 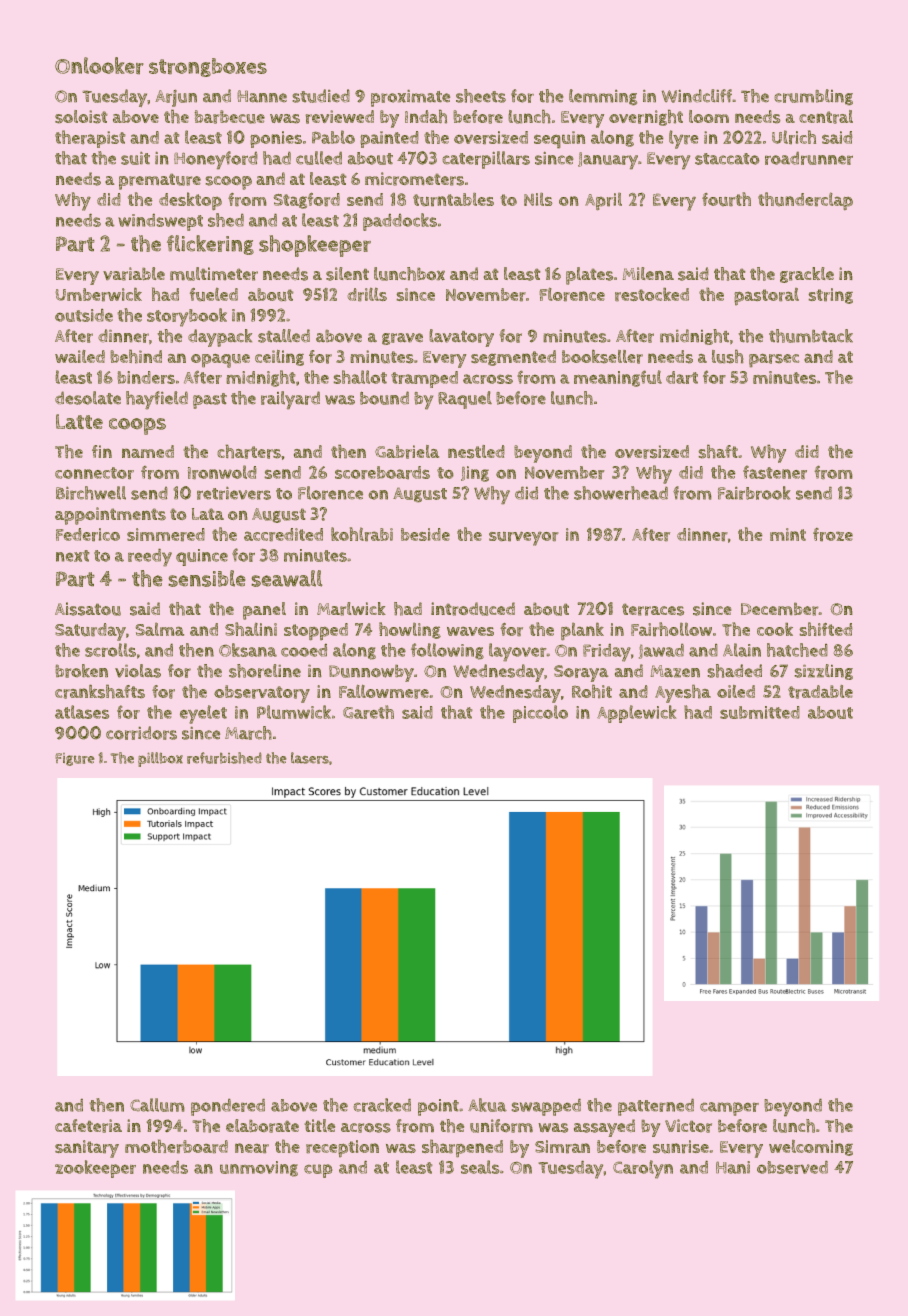 I want to click on lasers, so click(x=310, y=758).
